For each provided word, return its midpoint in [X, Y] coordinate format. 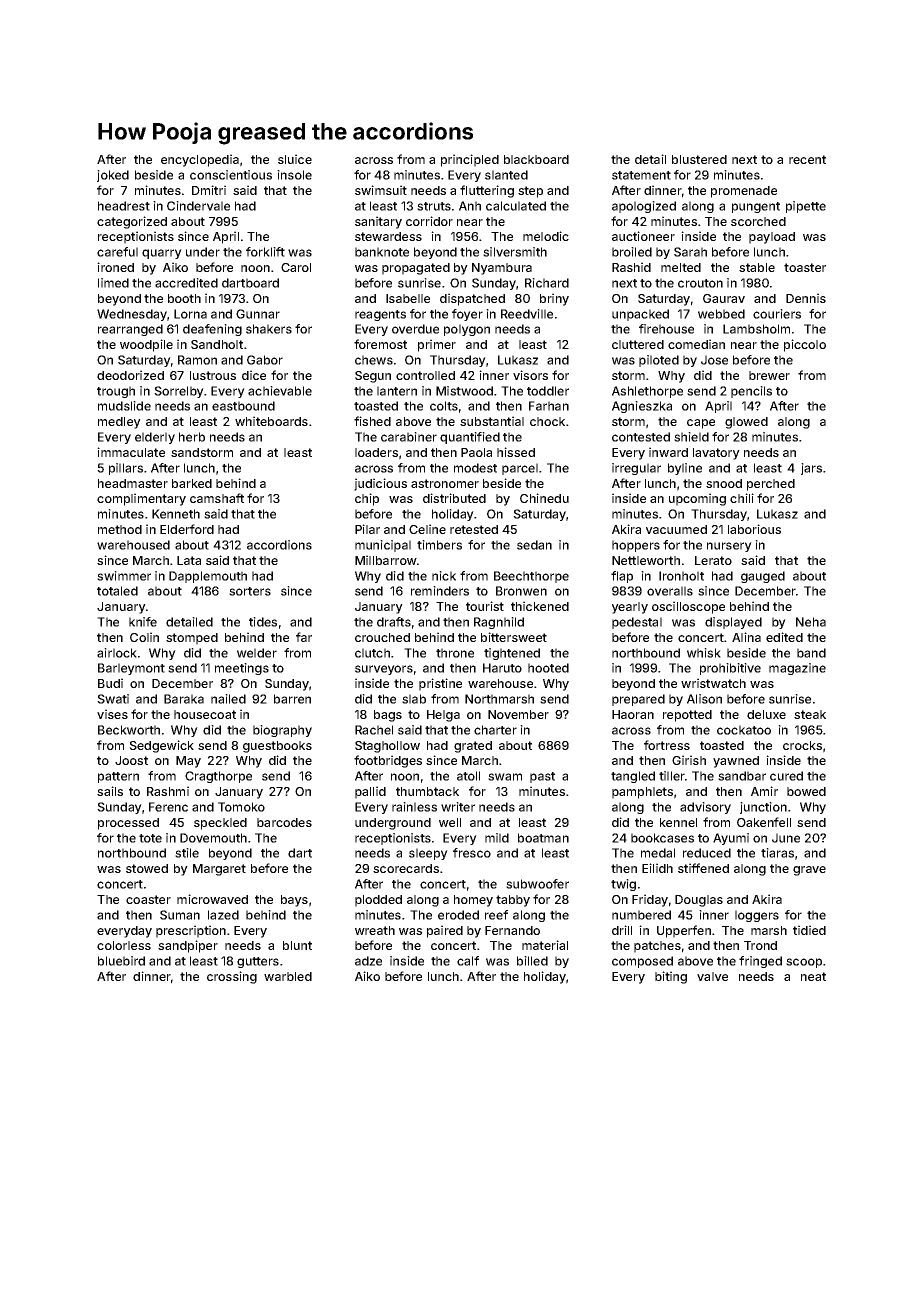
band [811, 653]
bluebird [121, 961]
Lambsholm [756, 329]
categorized [132, 222]
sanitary [378, 222]
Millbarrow [386, 560]
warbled [288, 976]
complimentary [141, 499]
